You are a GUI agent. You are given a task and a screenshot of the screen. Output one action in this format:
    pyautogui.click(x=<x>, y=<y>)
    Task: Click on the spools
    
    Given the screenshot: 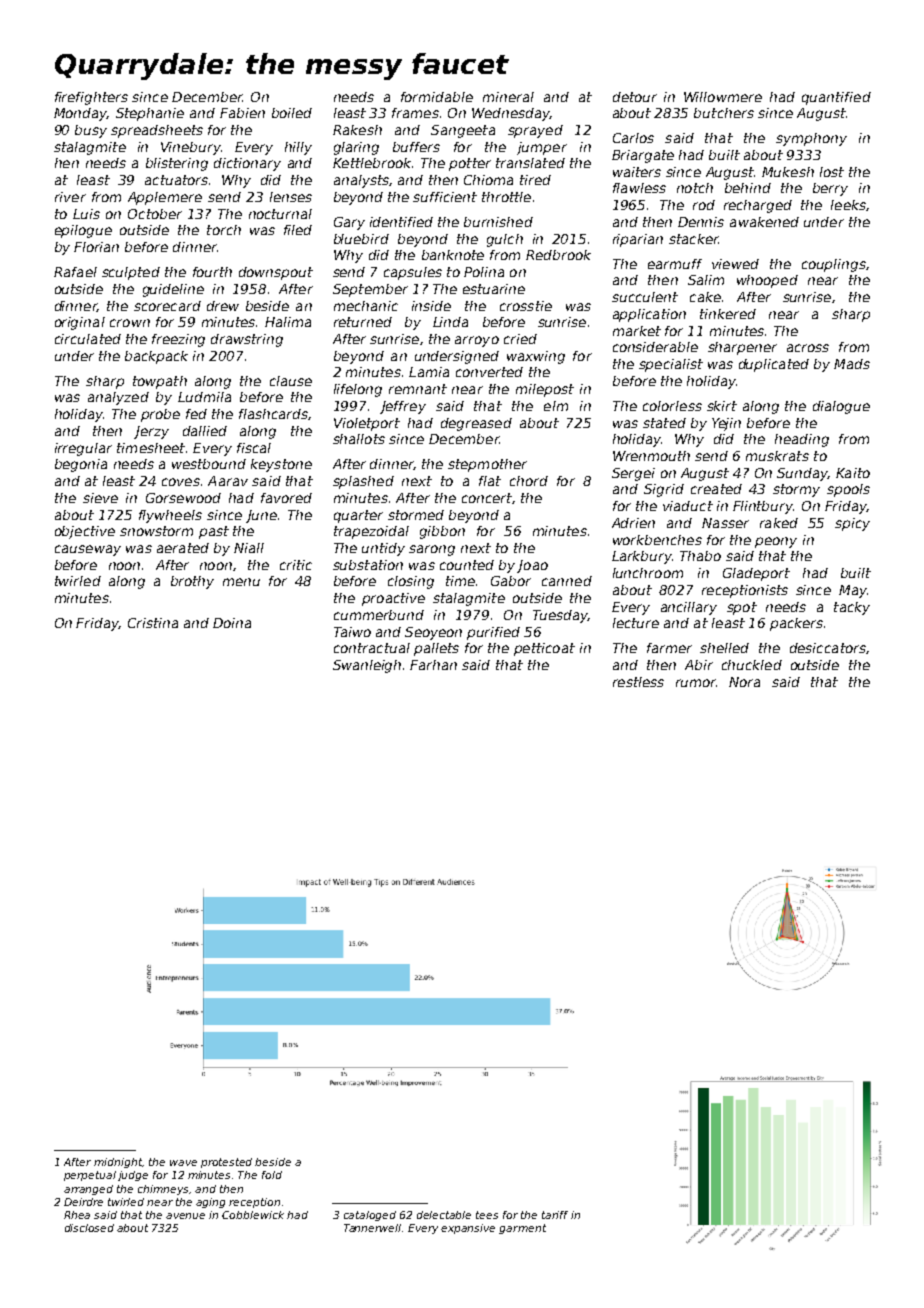 What is the action you would take?
    pyautogui.click(x=848, y=490)
